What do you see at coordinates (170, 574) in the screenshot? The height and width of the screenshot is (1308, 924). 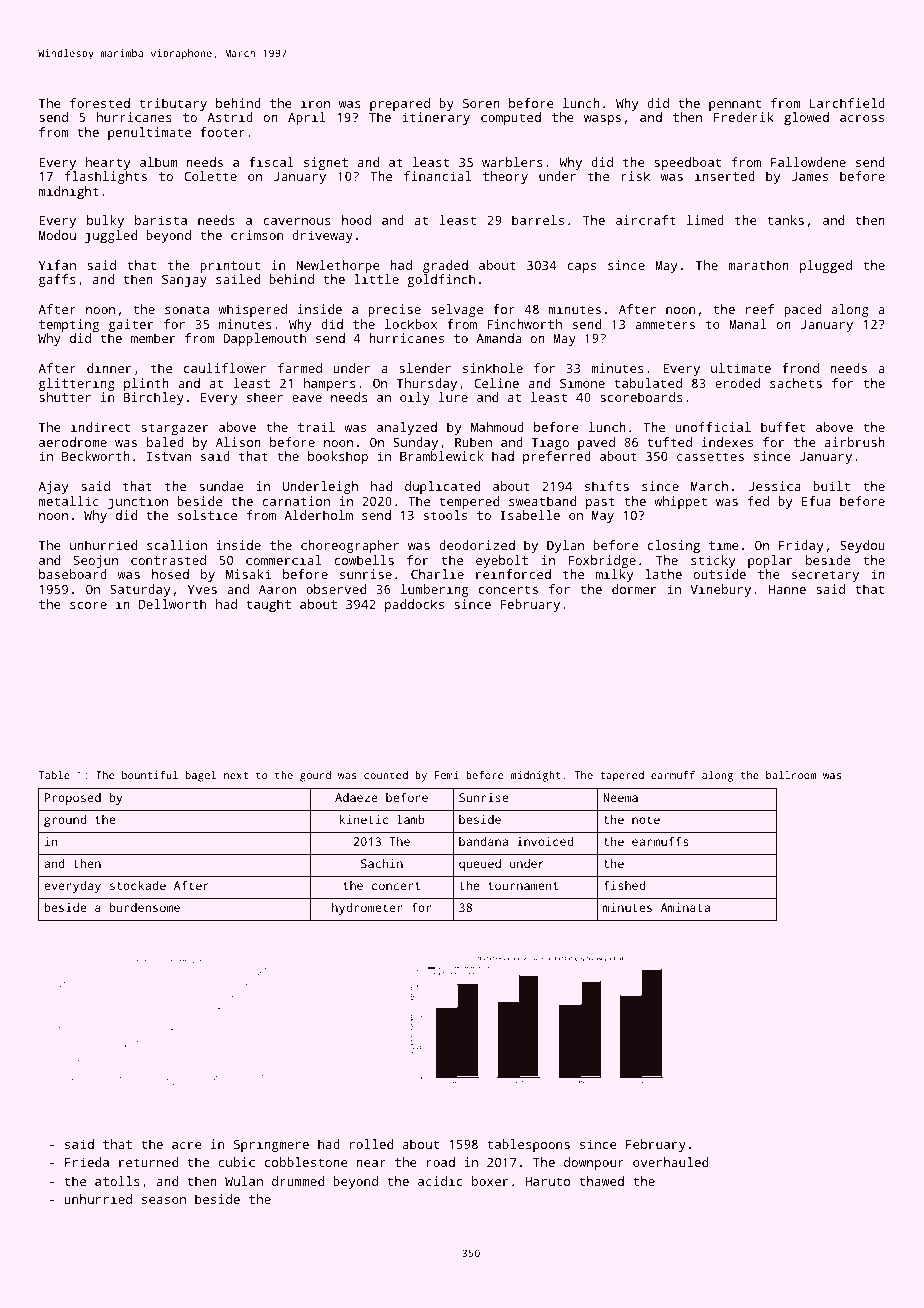 I see `hosed` at bounding box center [170, 574].
